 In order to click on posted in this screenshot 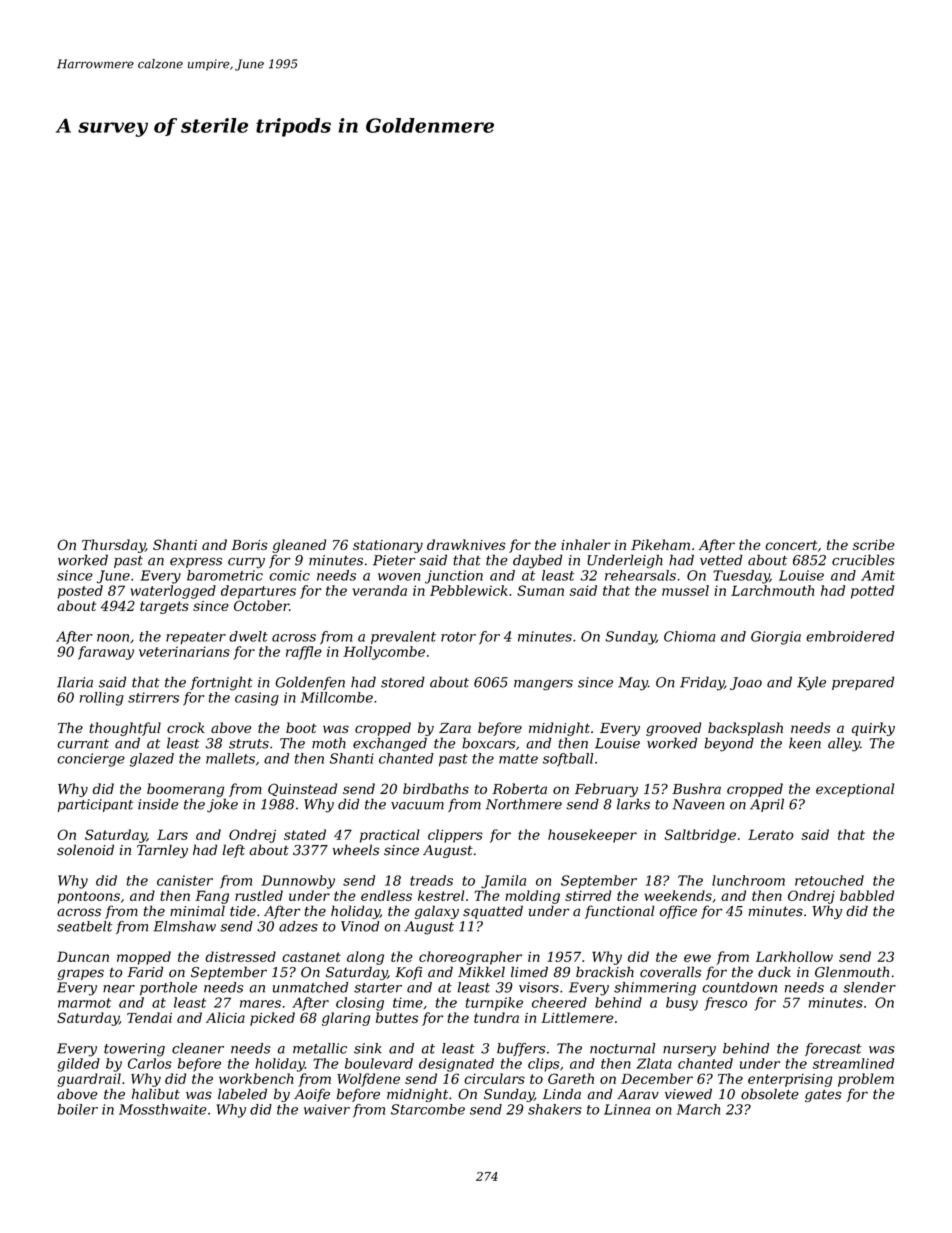, I will do `click(80, 592)`.
